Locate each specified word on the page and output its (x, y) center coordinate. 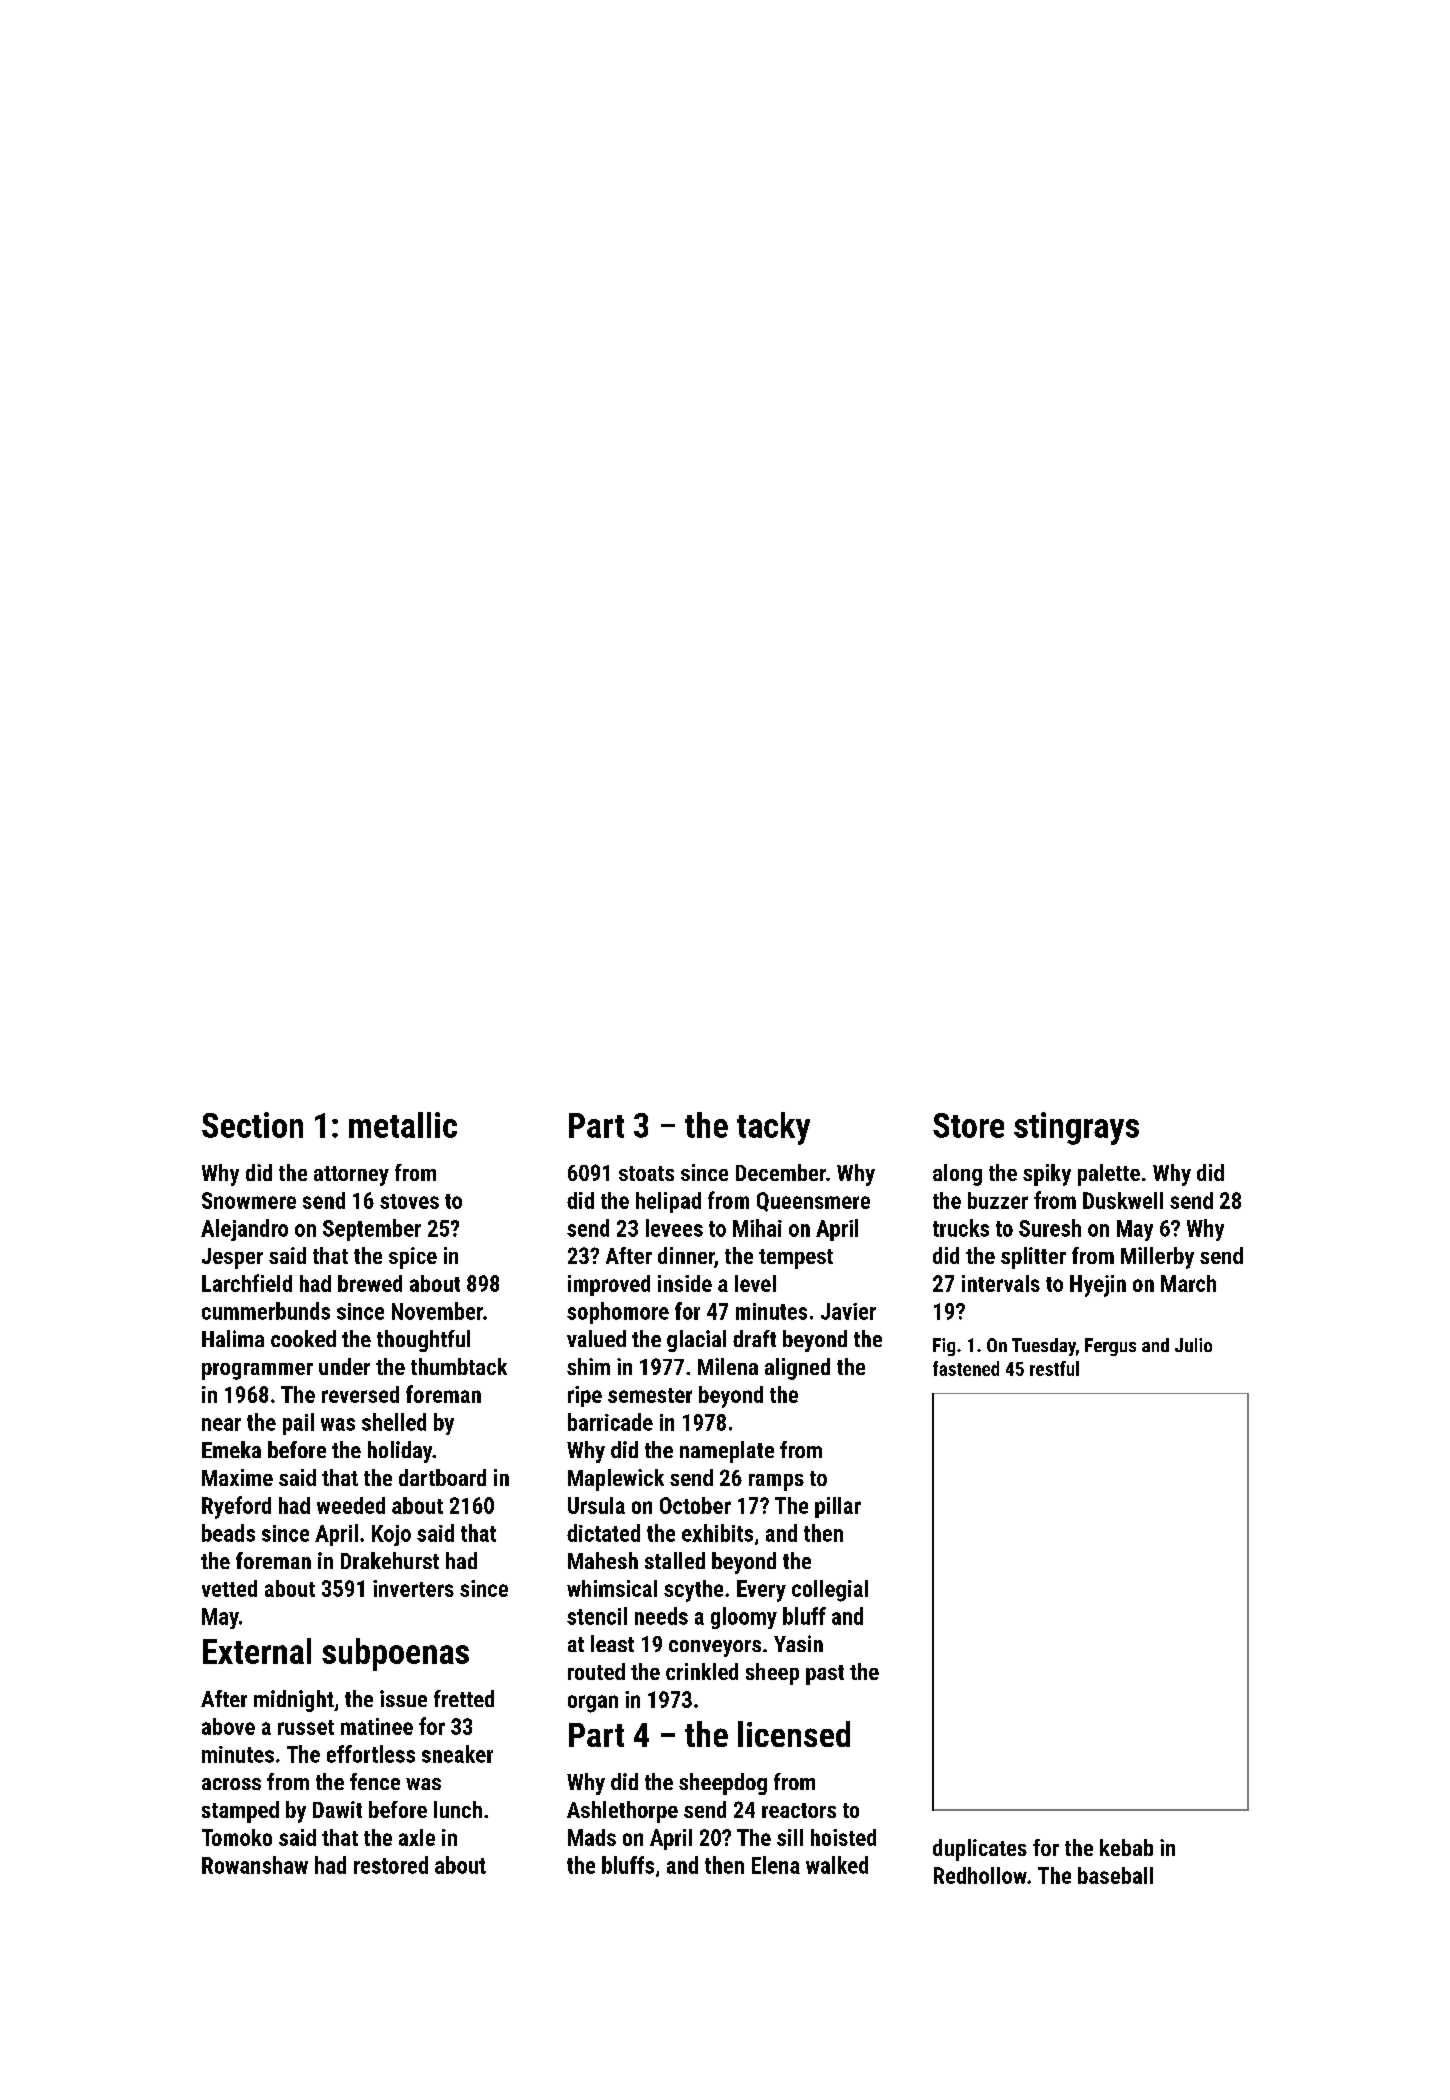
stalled (675, 1560)
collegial (830, 1591)
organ (593, 1704)
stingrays (1076, 1128)
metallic (403, 1125)
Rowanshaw (255, 1865)
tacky (773, 1128)
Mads (592, 1837)
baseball (1115, 1875)
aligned (797, 1369)
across (231, 1784)
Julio (1193, 1345)
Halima (233, 1338)
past (825, 1675)
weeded (351, 1505)
